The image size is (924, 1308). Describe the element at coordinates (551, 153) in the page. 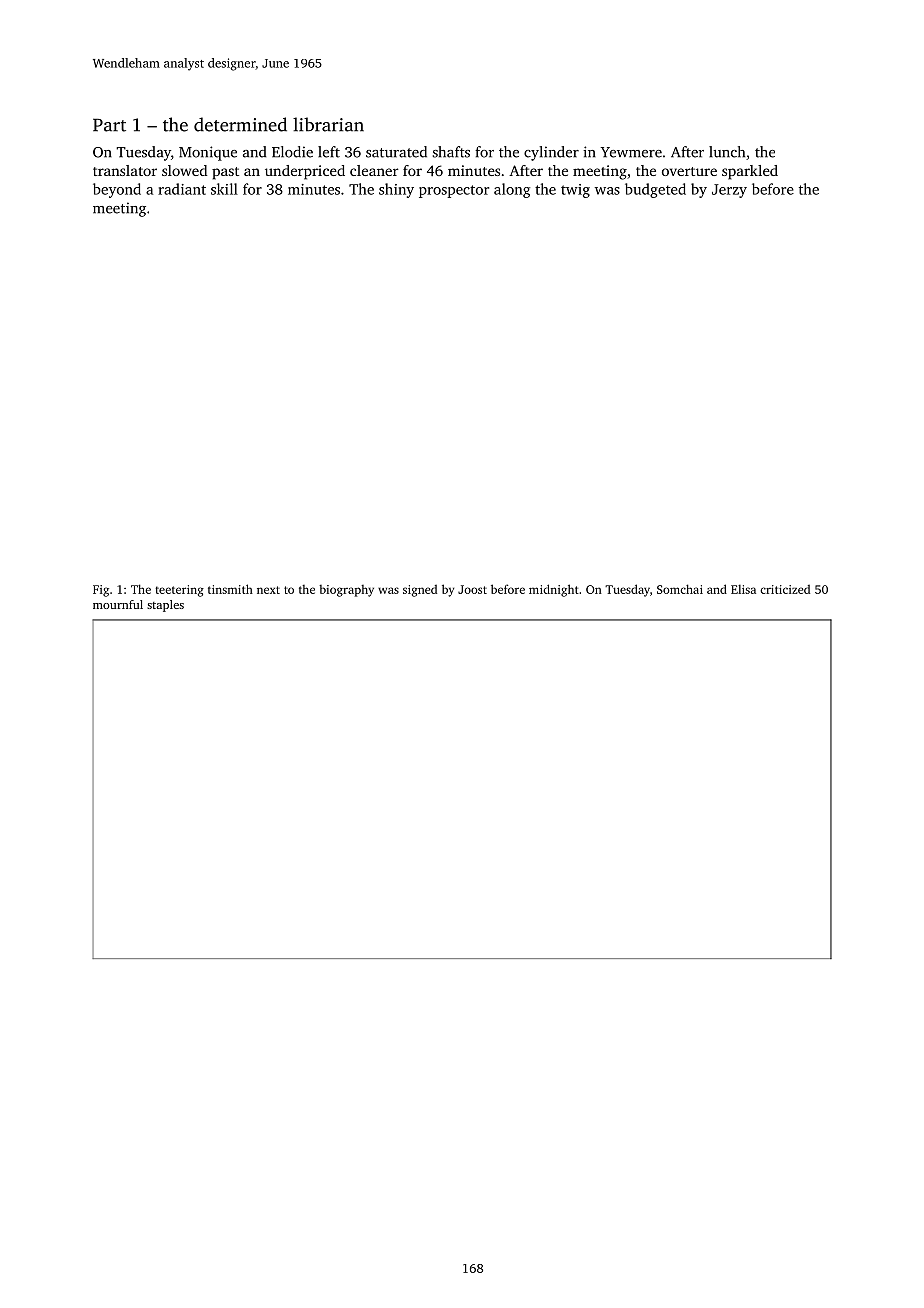

I see `cylinder` at that location.
